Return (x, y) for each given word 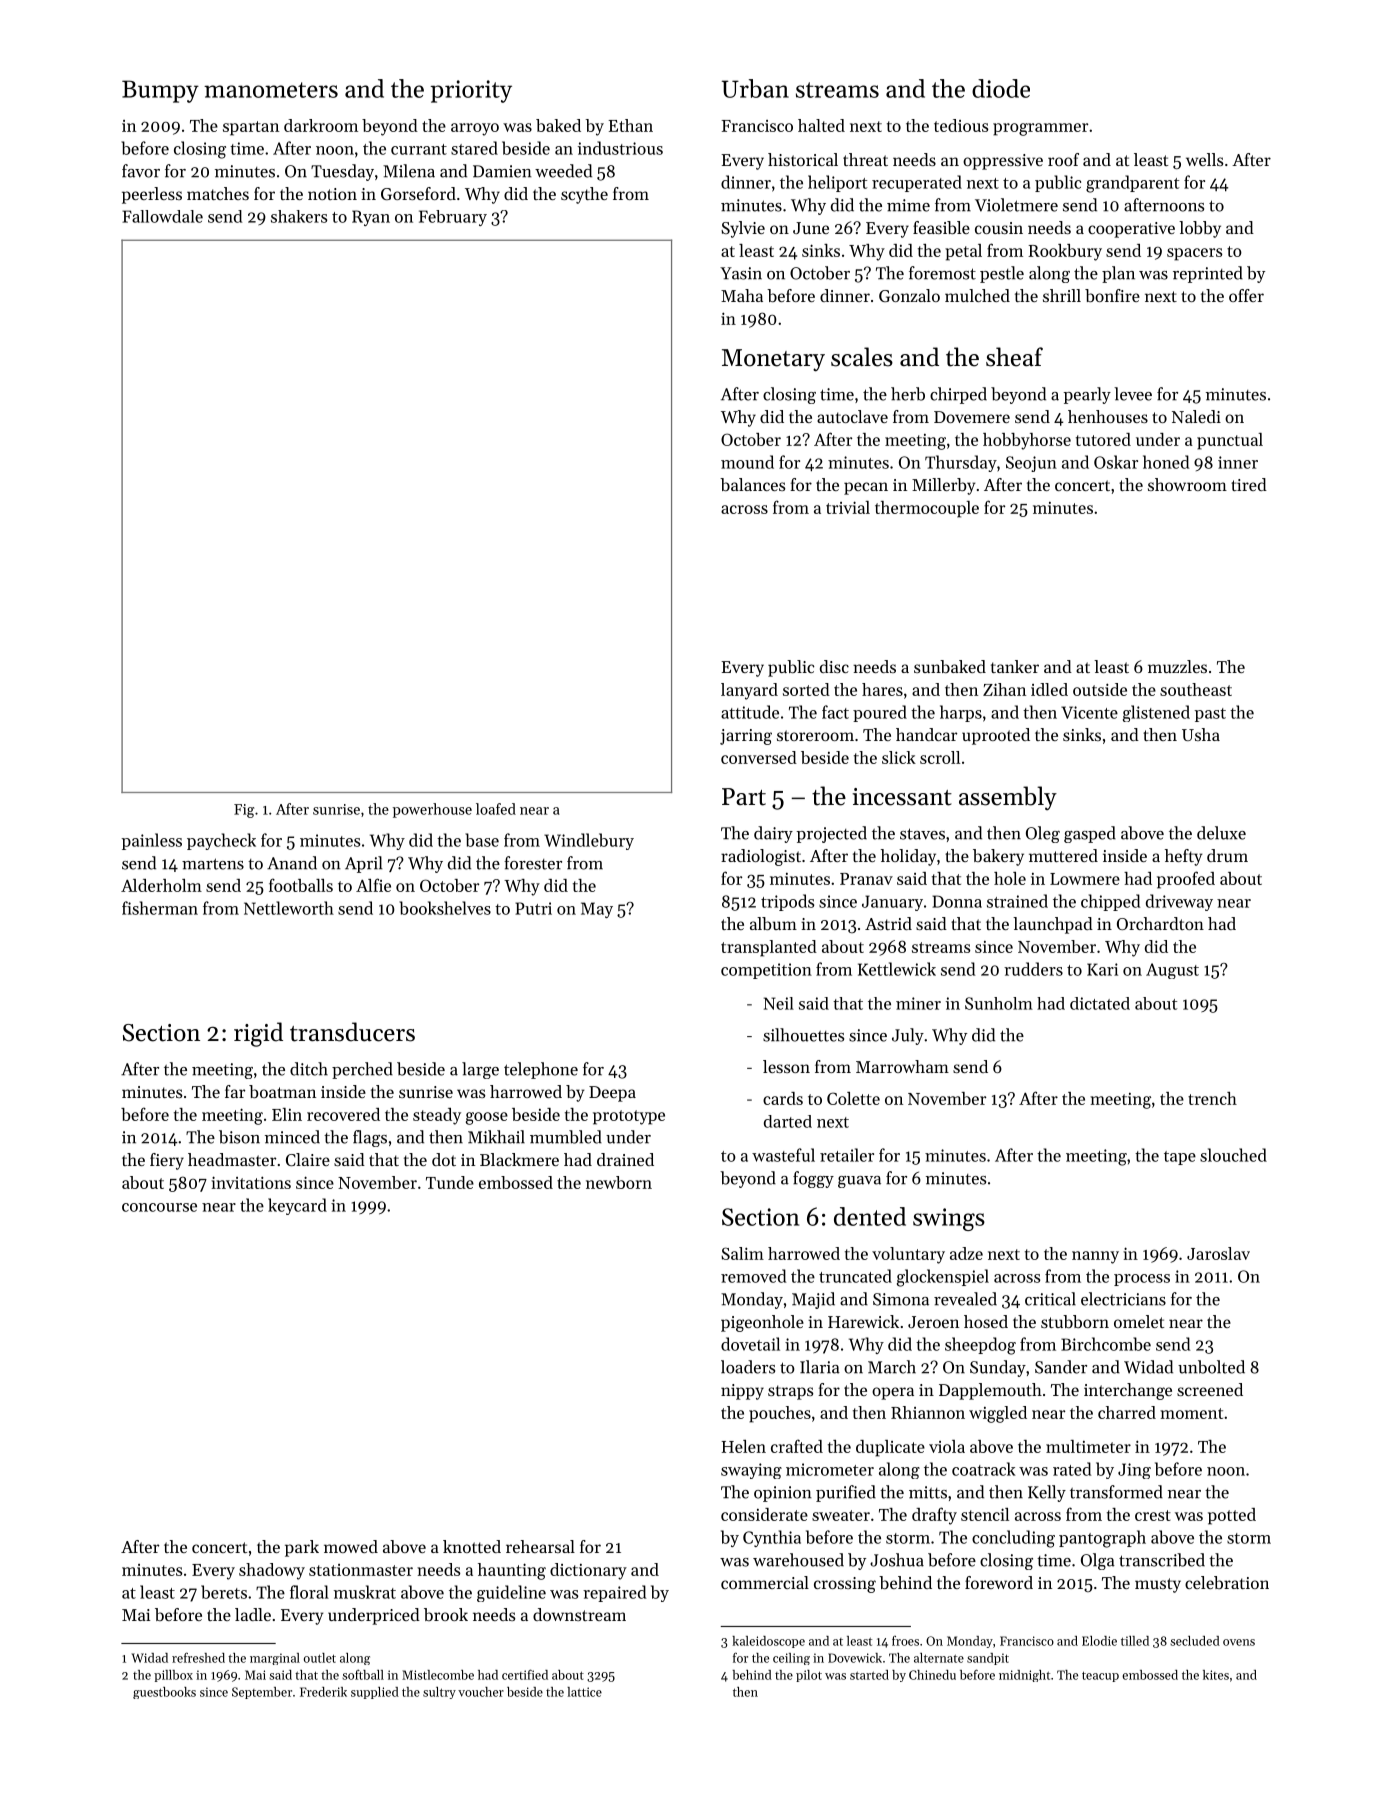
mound (747, 462)
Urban (755, 88)
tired (1249, 484)
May (597, 910)
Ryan (371, 218)
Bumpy (160, 91)
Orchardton (1160, 923)
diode (1001, 88)
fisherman (160, 908)
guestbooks (164, 1693)
